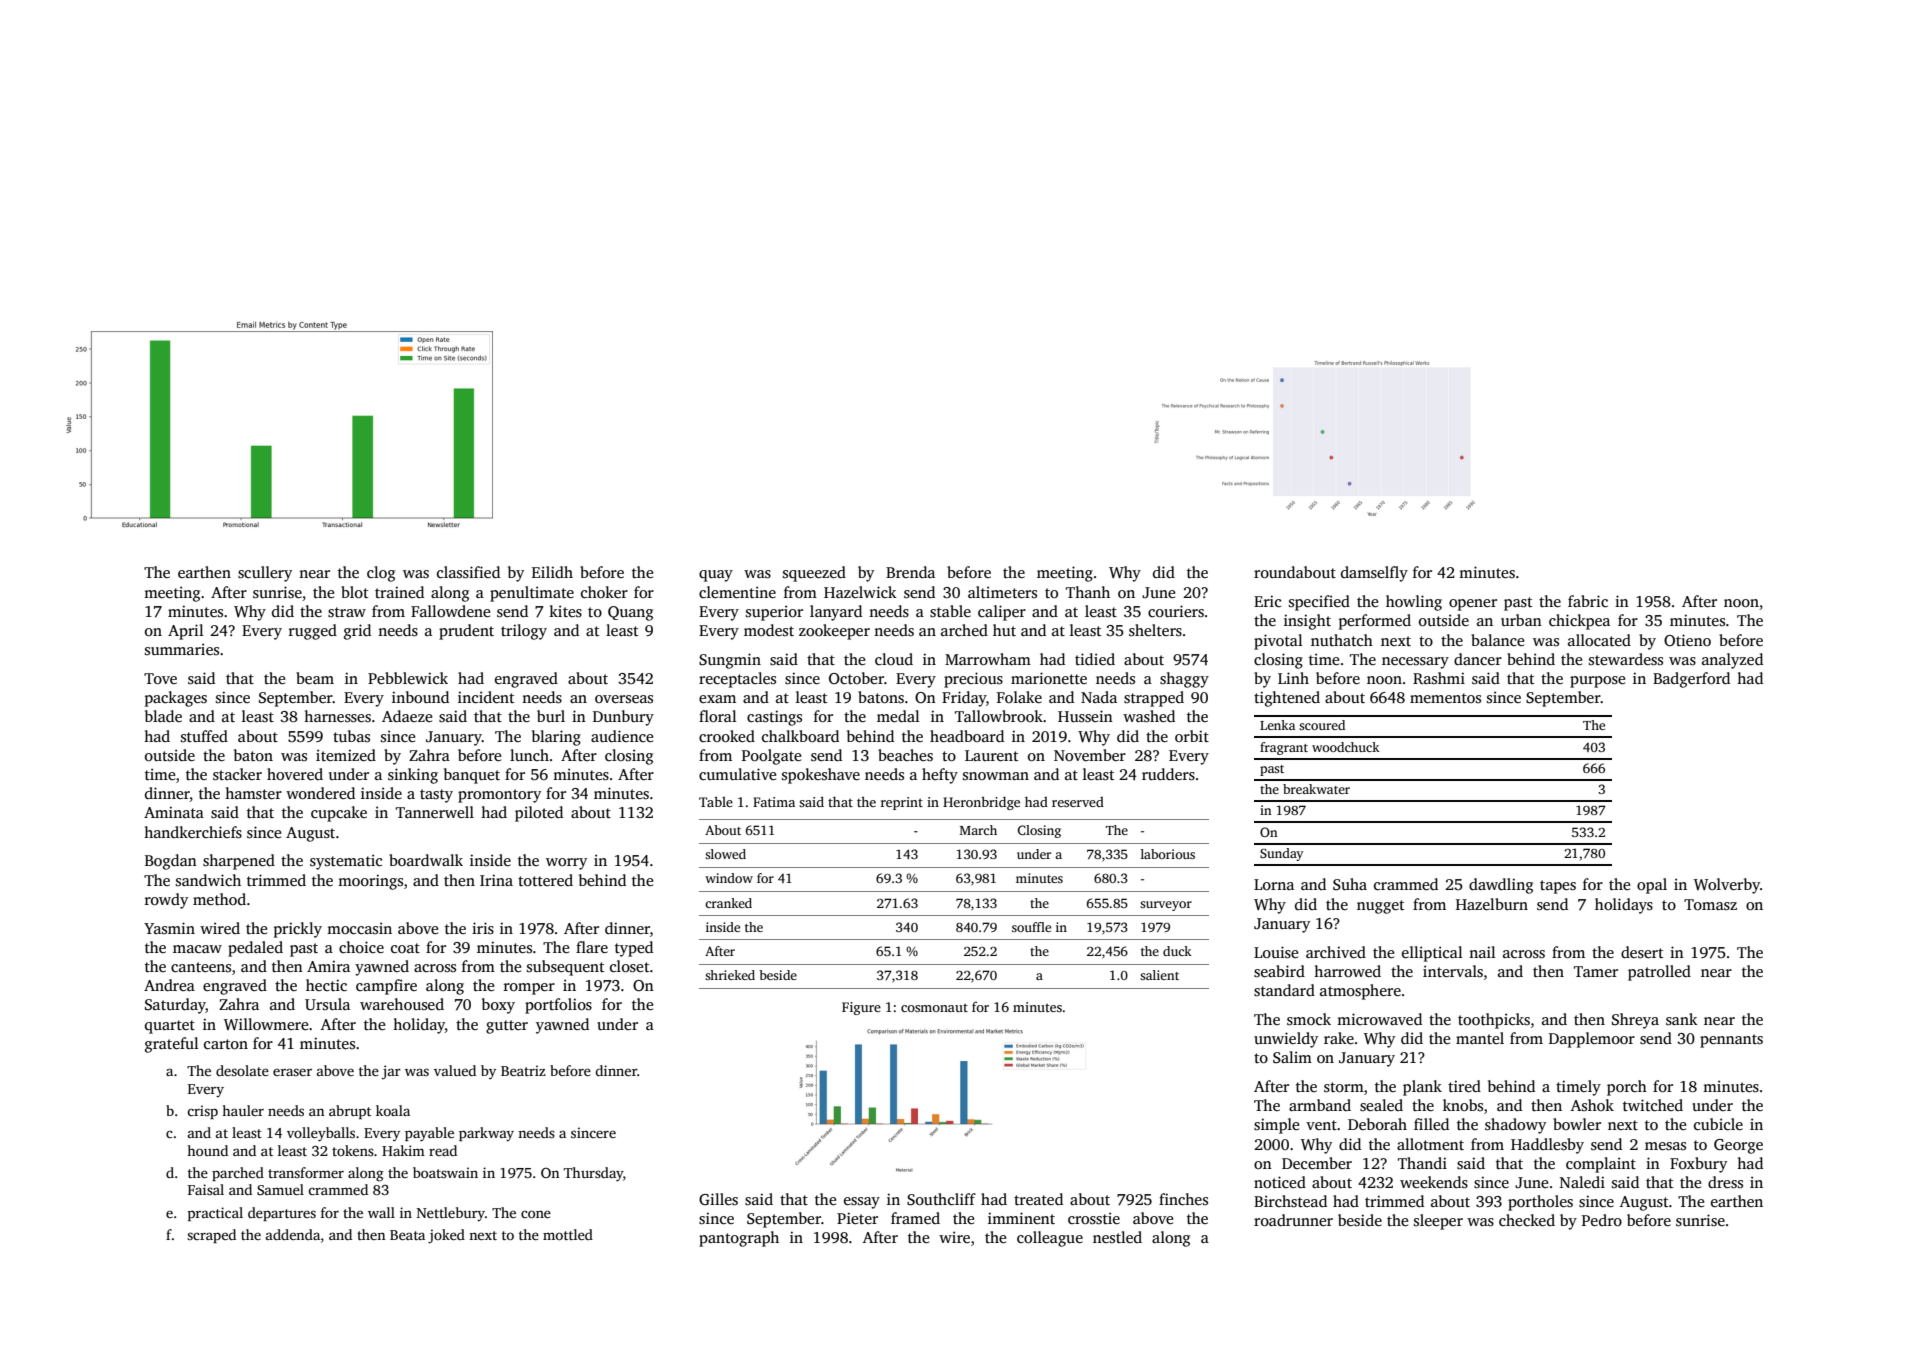 Image resolution: width=1908 pixels, height=1349 pixels. What do you see at coordinates (306, 1172) in the document?
I see `transformer` at bounding box center [306, 1172].
